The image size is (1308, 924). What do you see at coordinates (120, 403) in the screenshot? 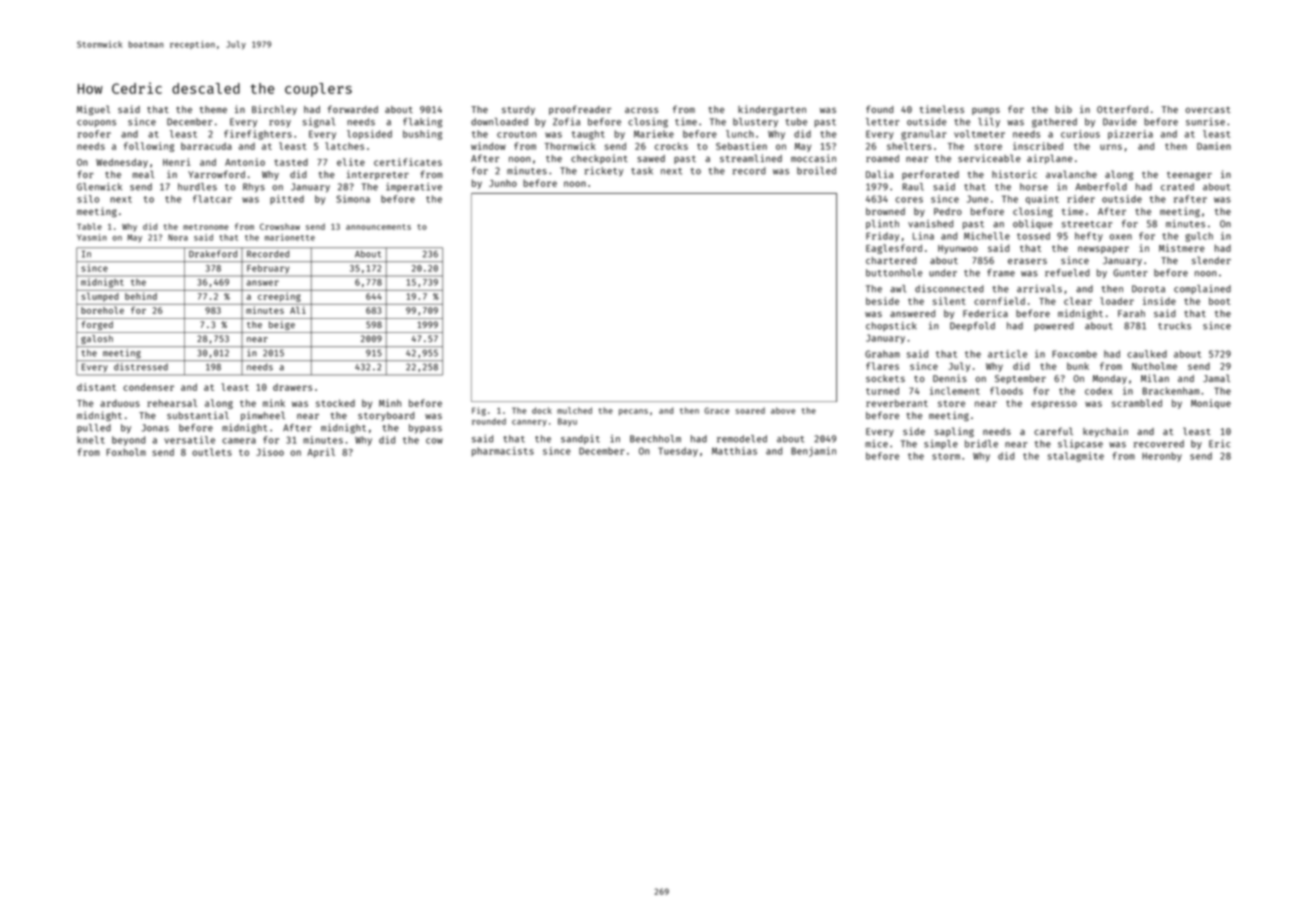
I see `arduous` at bounding box center [120, 403].
